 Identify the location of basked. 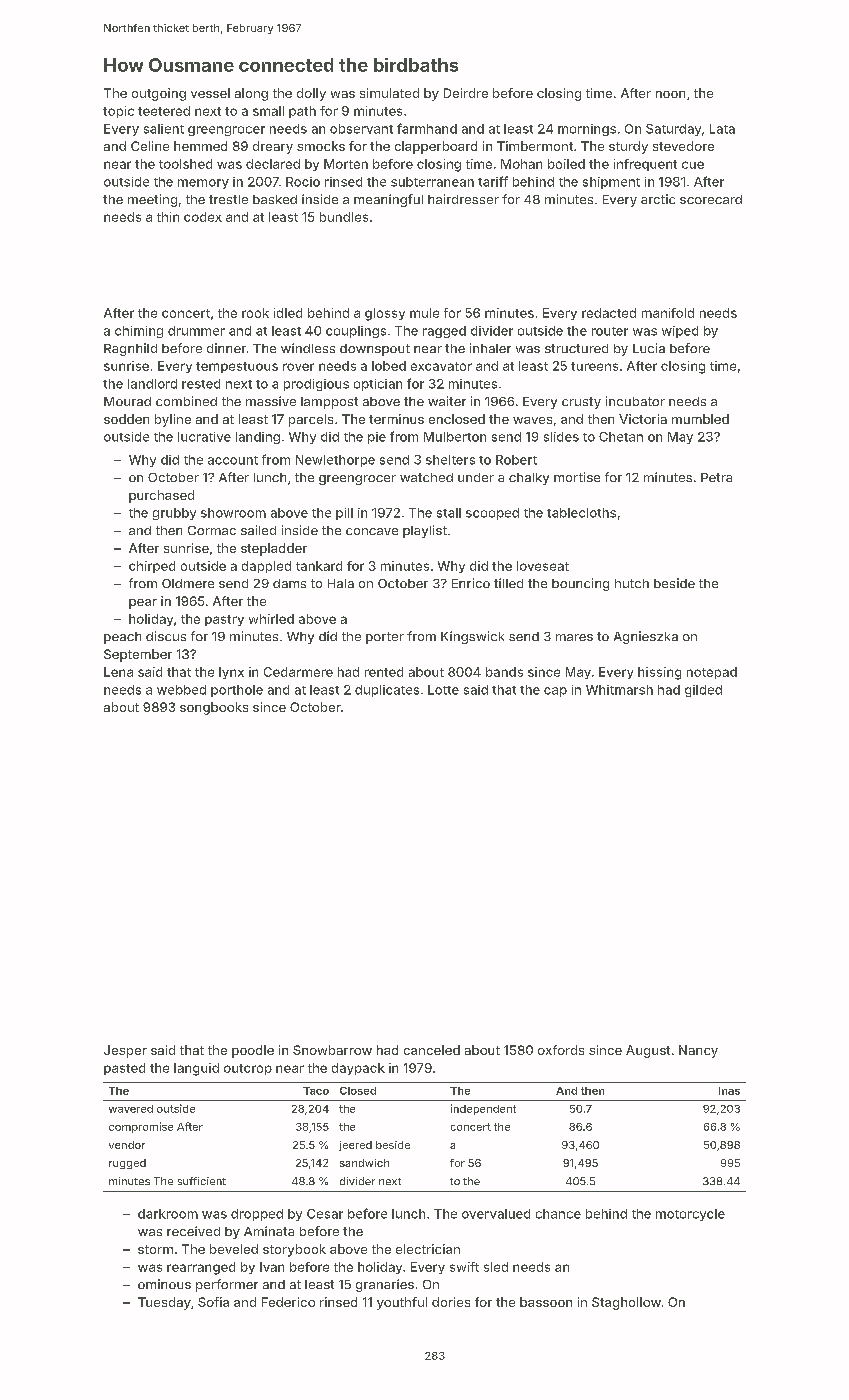
(275, 199).
